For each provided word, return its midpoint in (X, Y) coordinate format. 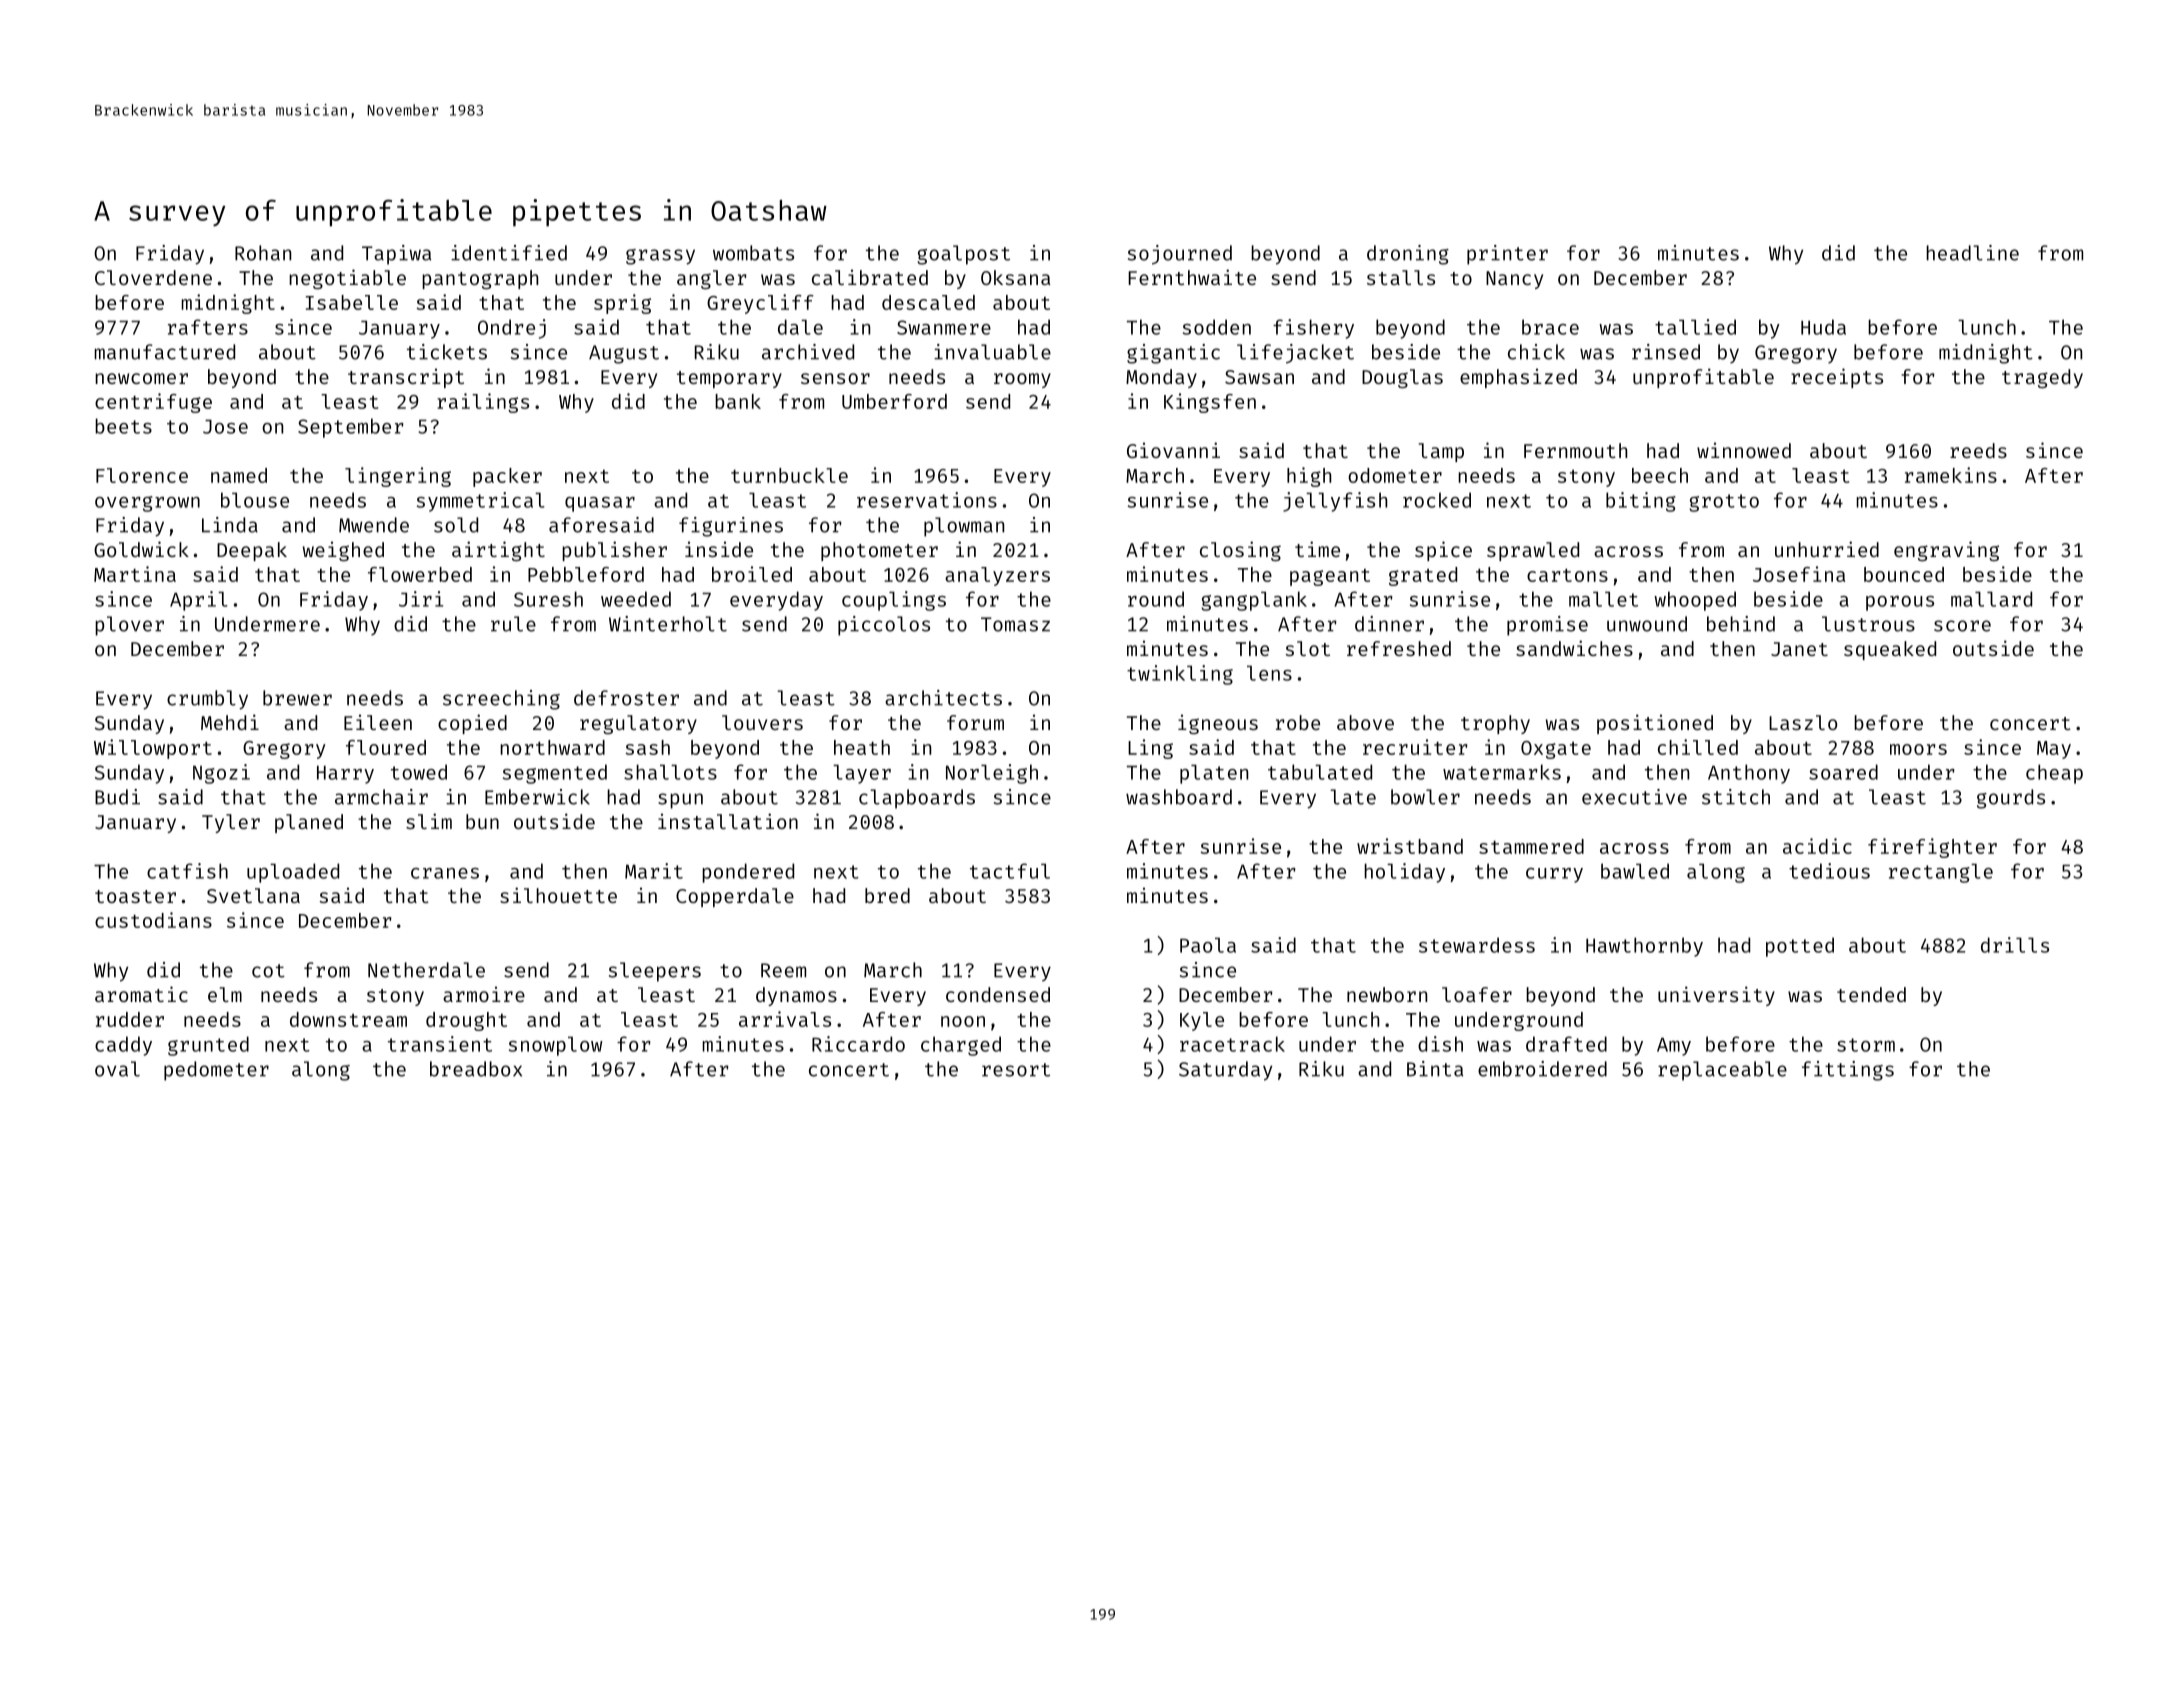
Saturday (1225, 1071)
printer (1507, 255)
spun (680, 801)
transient (440, 1044)
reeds (1978, 450)
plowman (964, 527)
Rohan (263, 253)
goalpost (963, 255)
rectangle (1941, 873)
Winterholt (668, 624)
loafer (1477, 994)
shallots (670, 772)
